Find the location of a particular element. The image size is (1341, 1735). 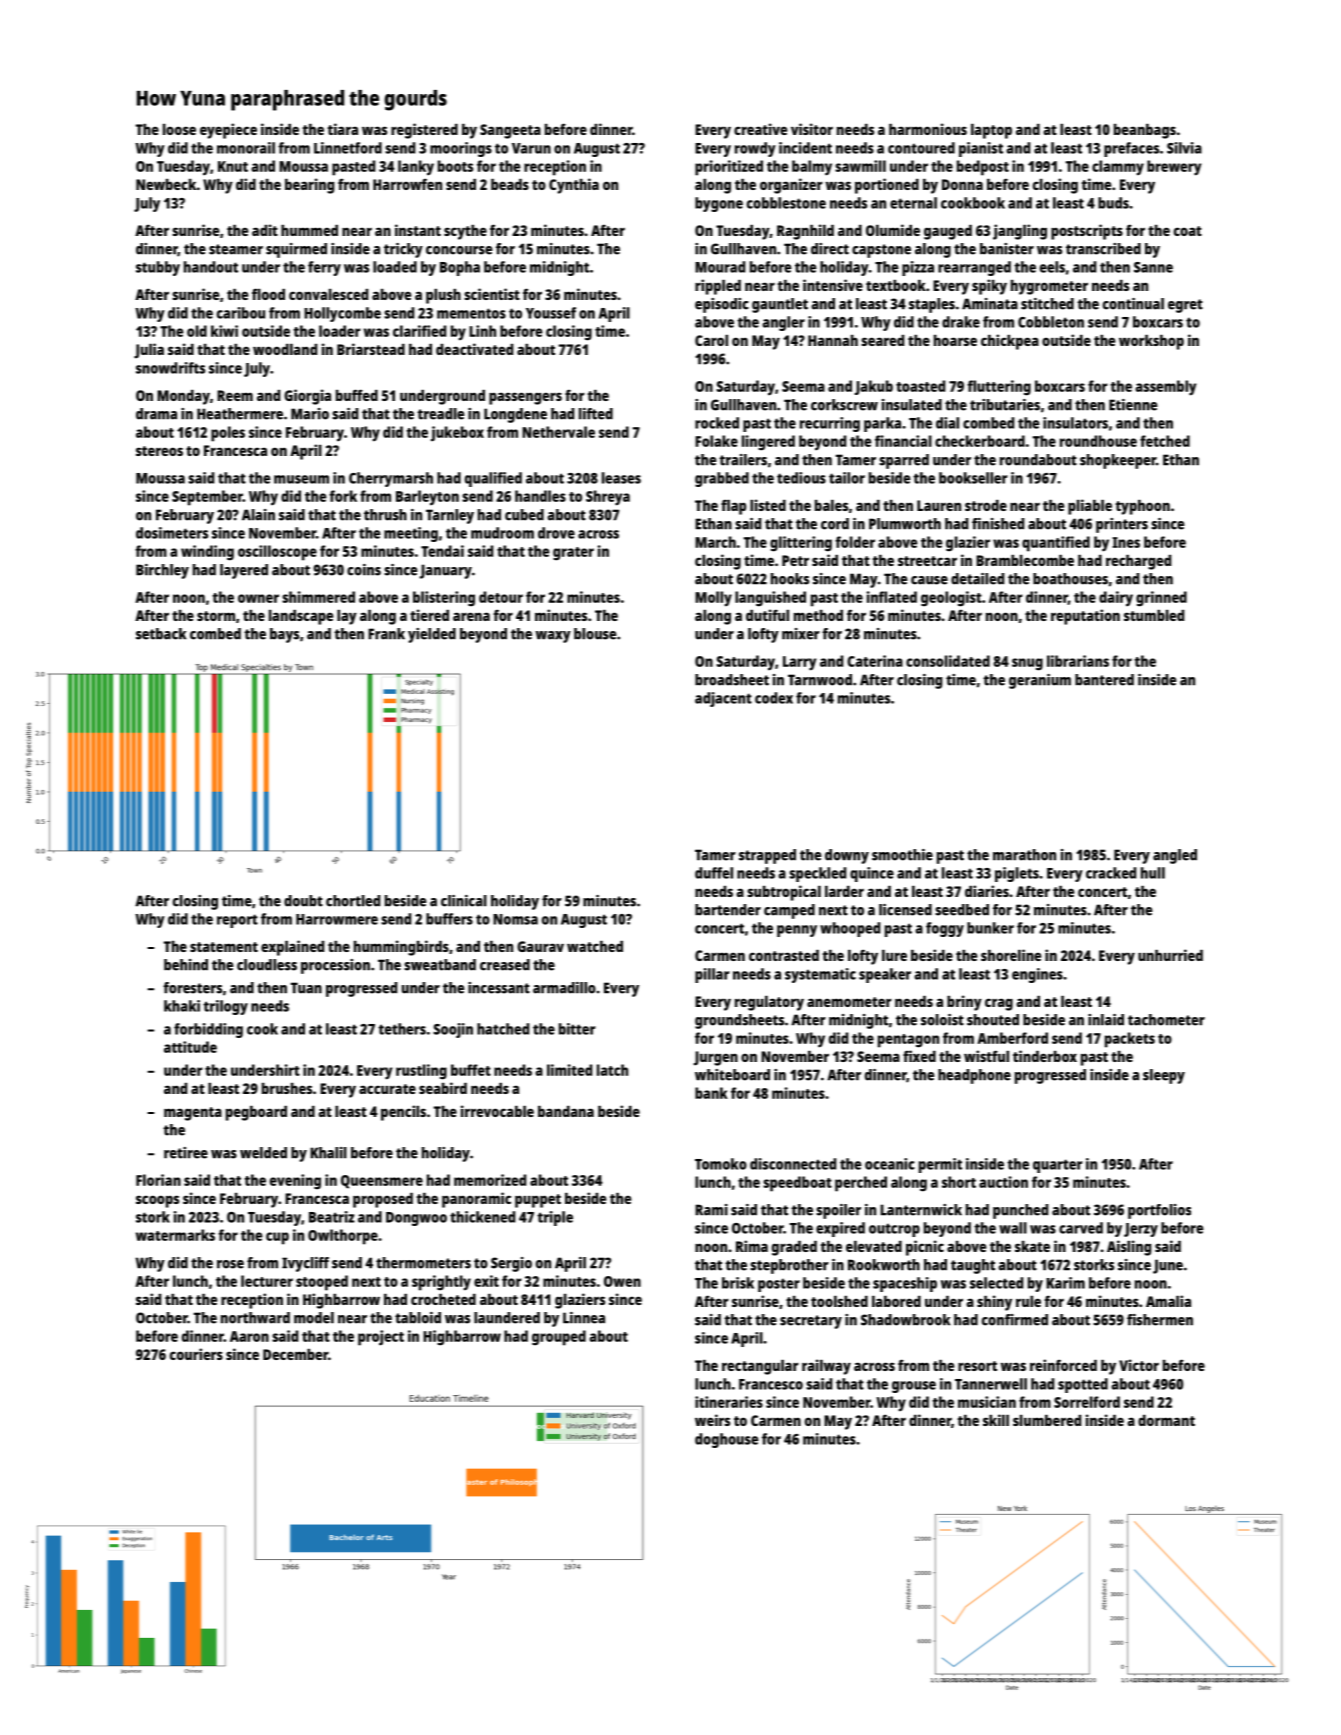

spiky is located at coordinates (989, 287).
